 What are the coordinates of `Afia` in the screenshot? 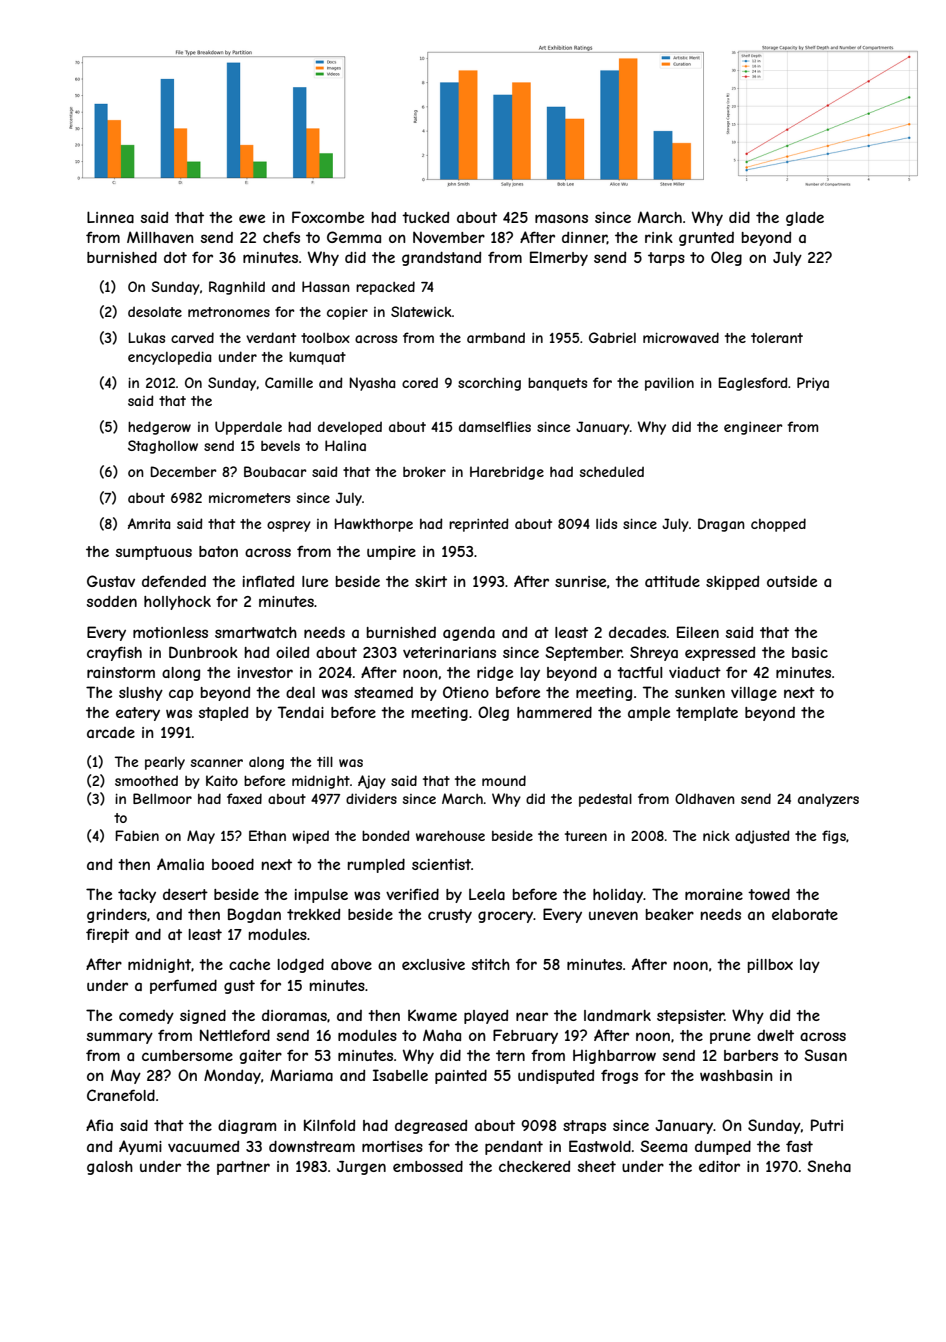 It's located at (99, 1125).
